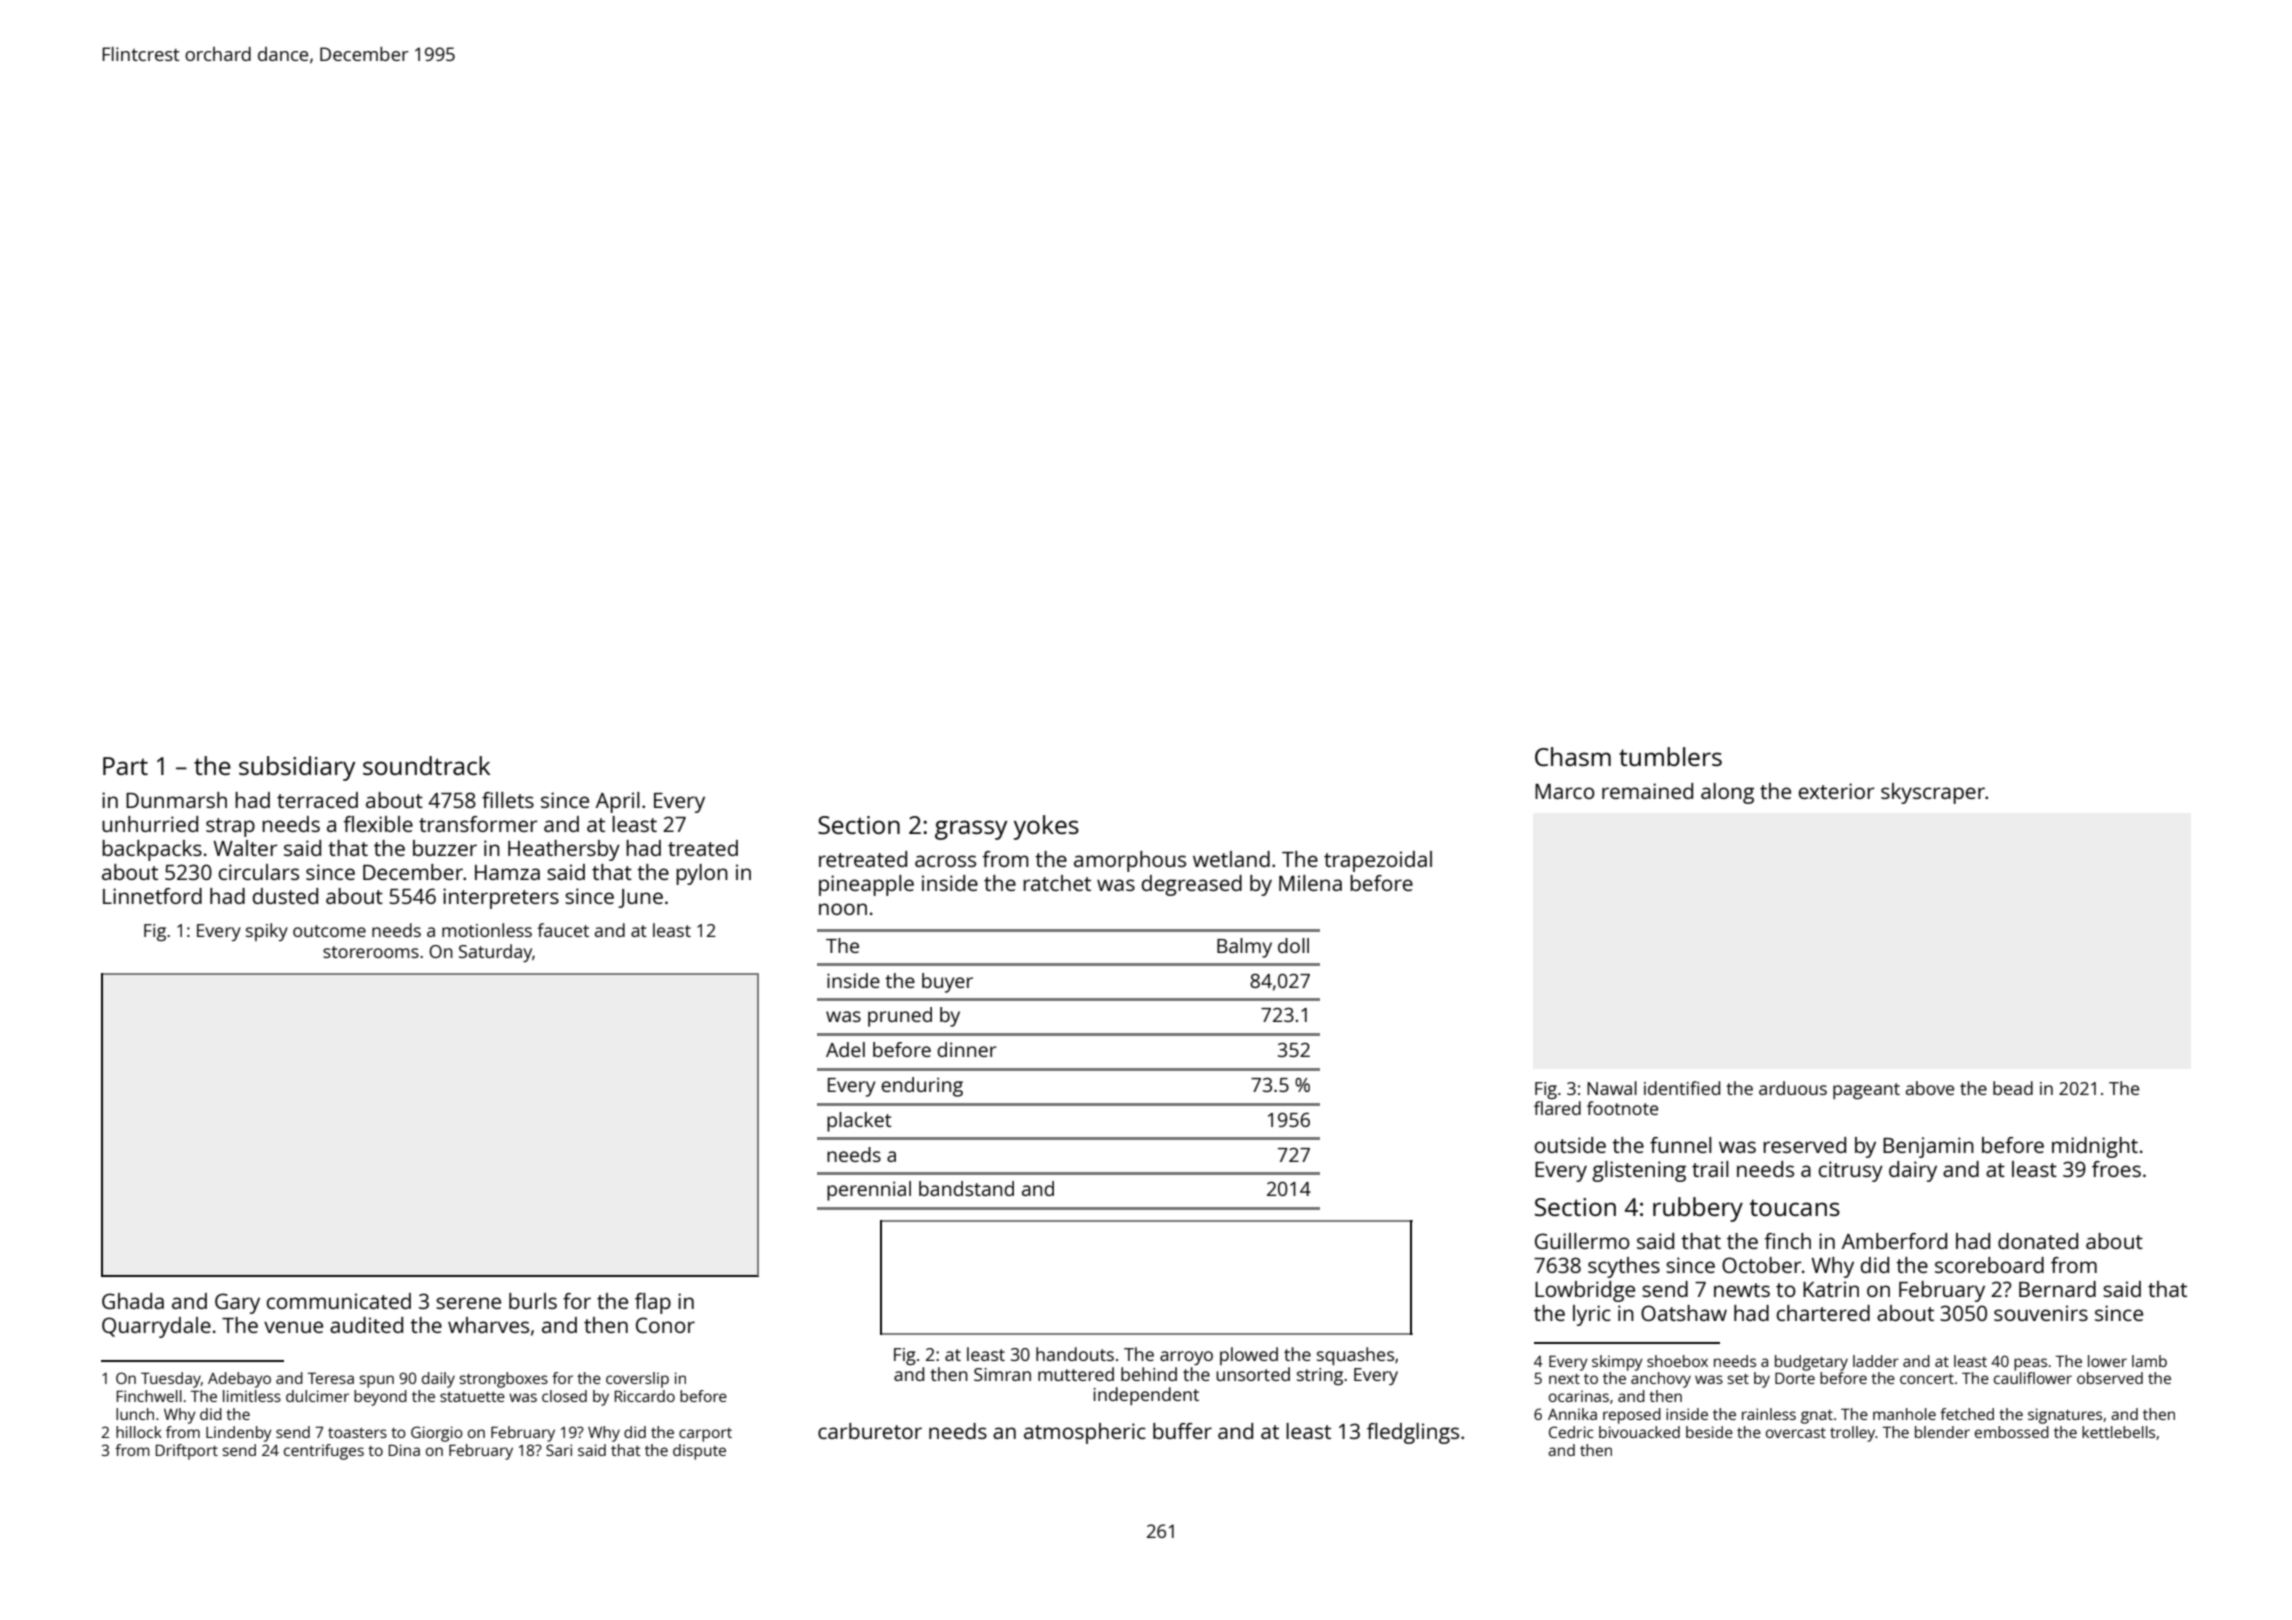 Image resolution: width=2292 pixels, height=1620 pixels. I want to click on soundtrack, so click(426, 765).
